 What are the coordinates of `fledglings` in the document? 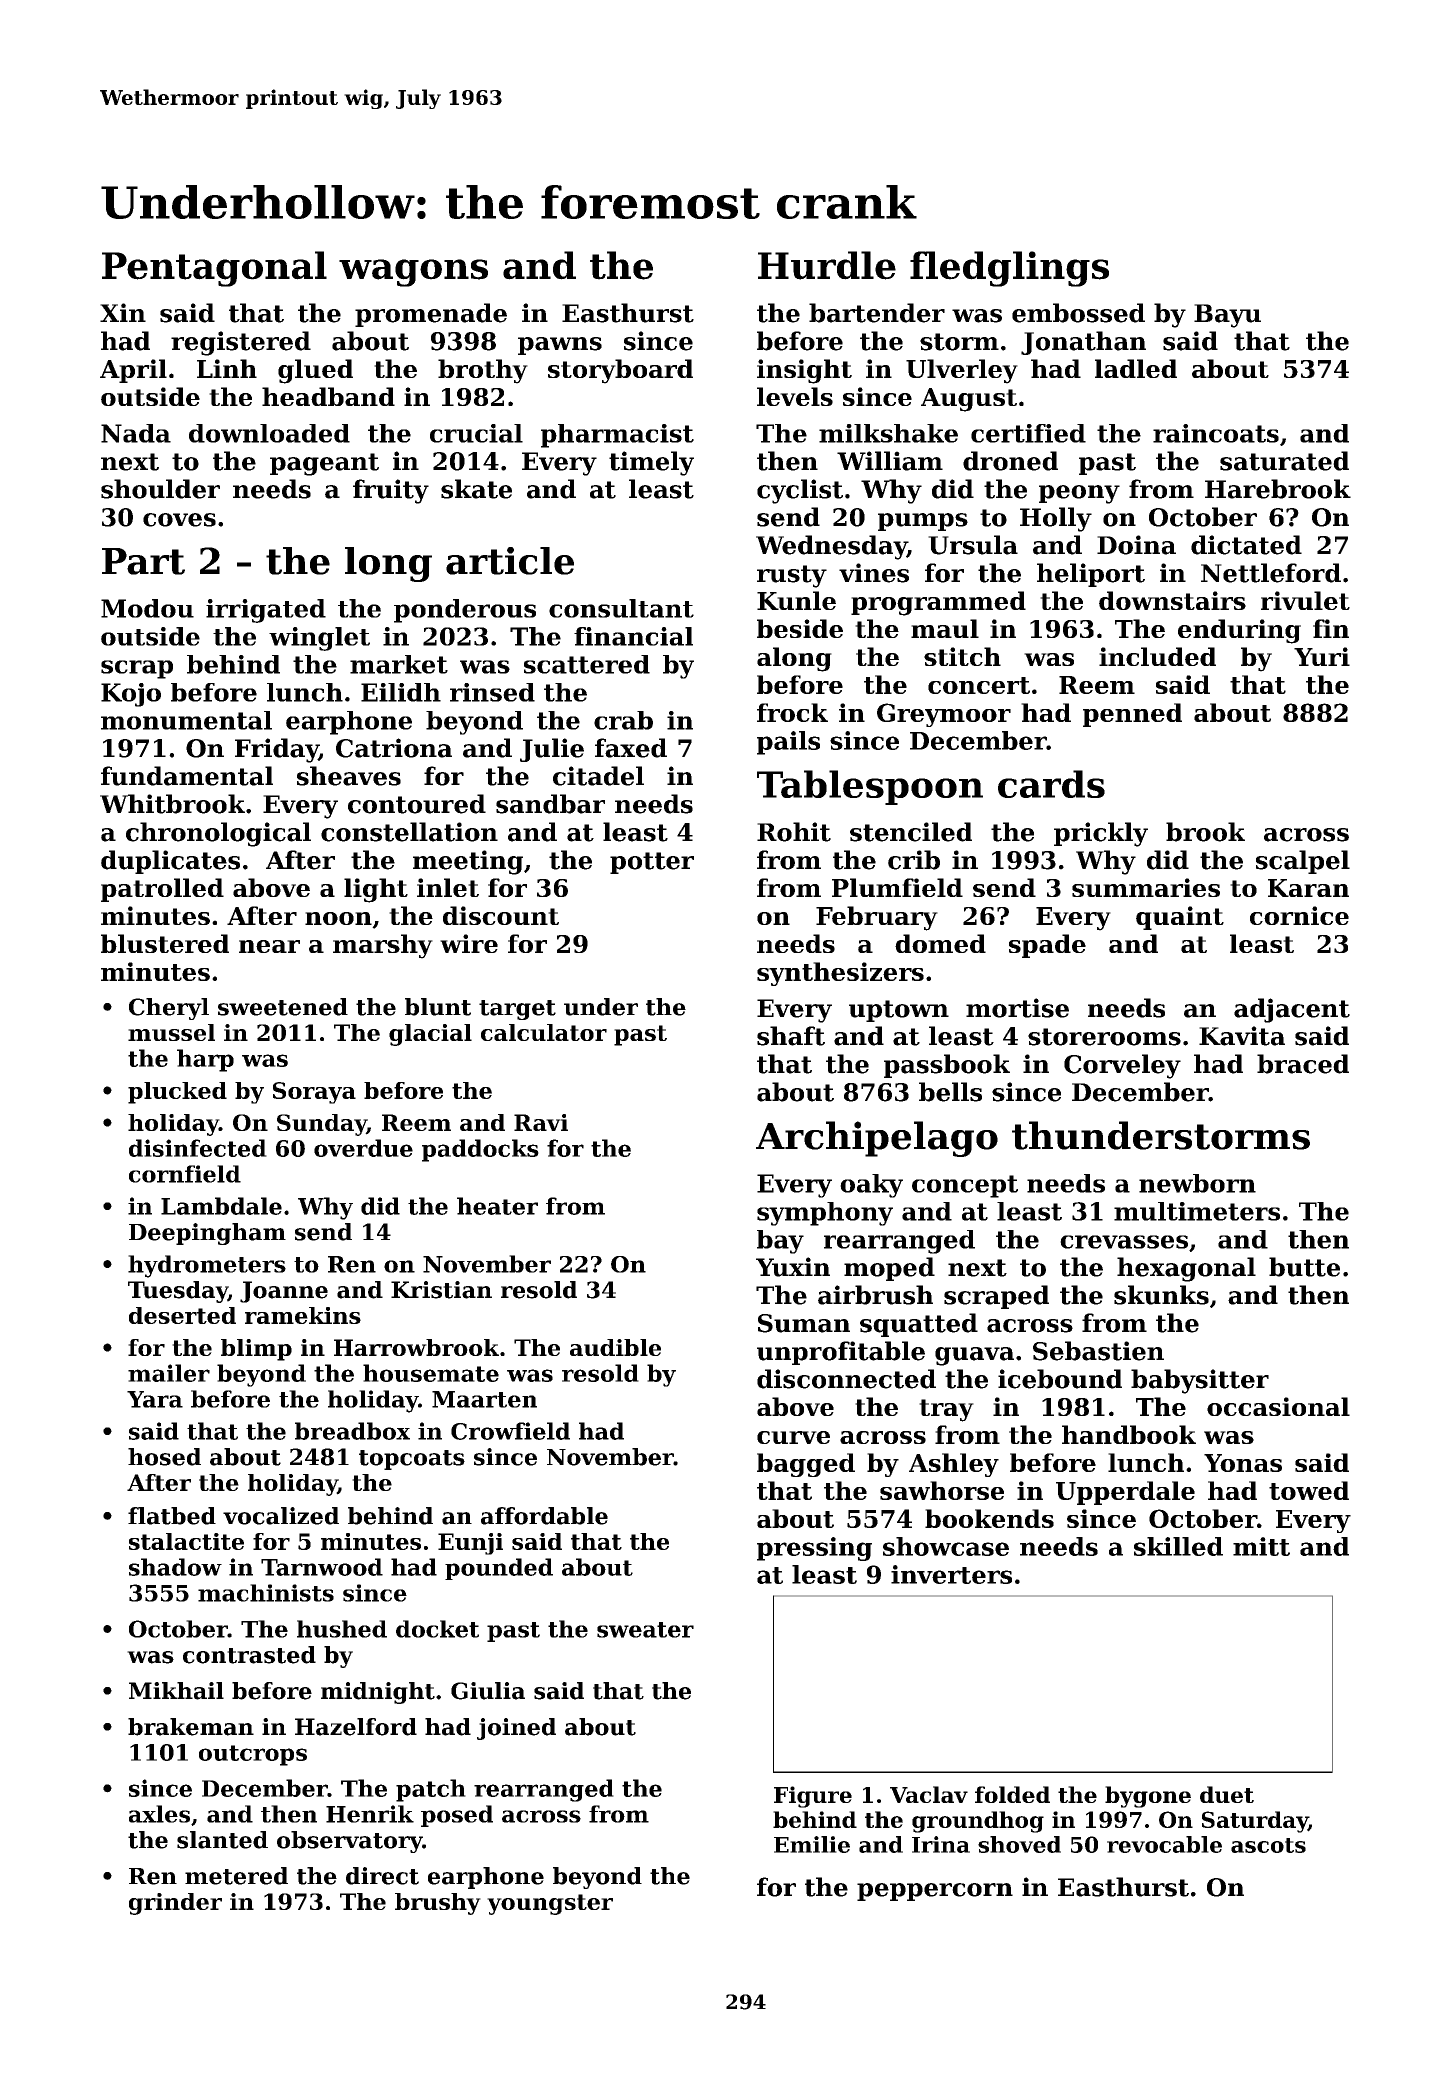 It's located at (1009, 269).
